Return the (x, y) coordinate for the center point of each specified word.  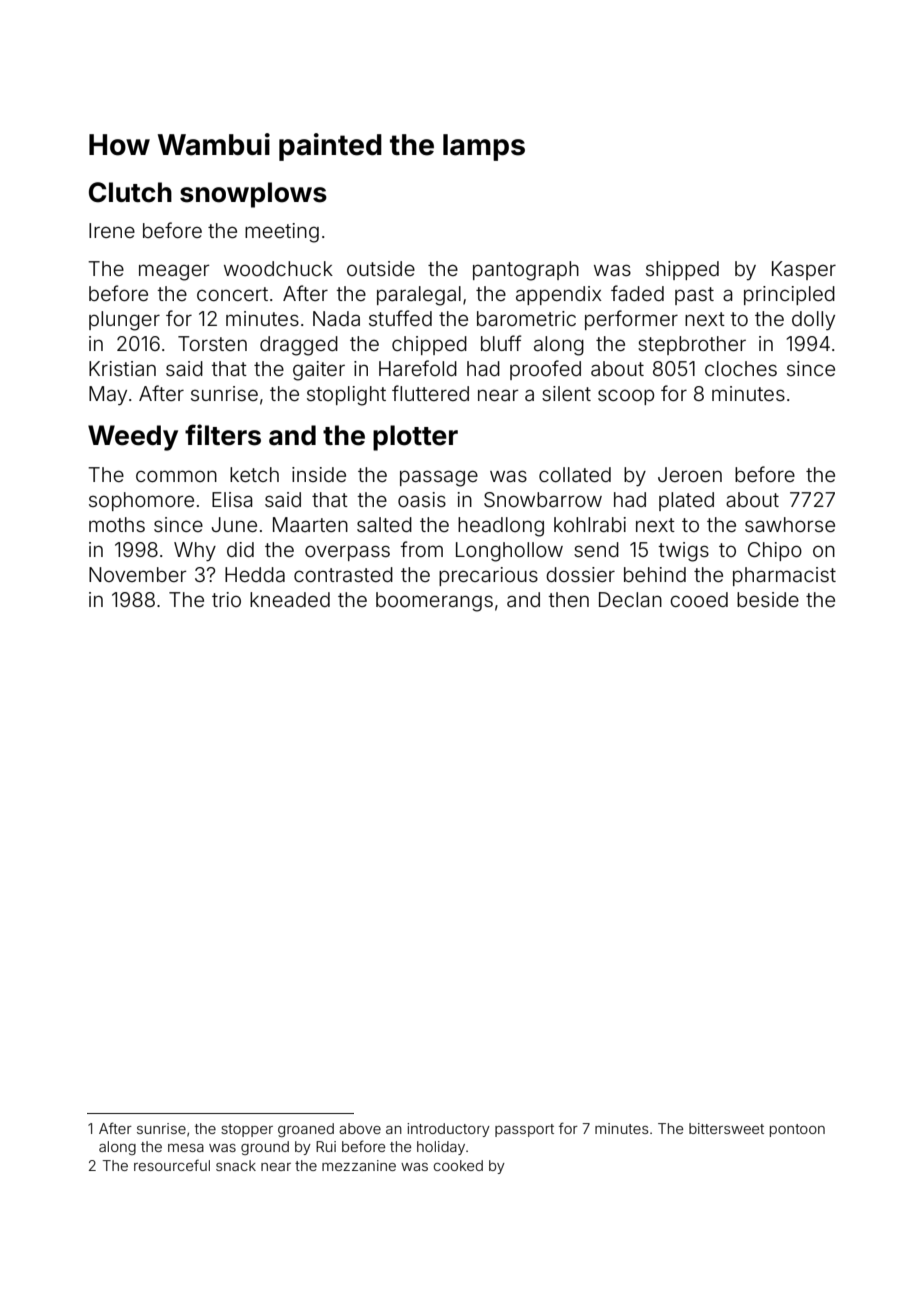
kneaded (290, 599)
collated (575, 474)
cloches (741, 368)
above (360, 1128)
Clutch (130, 192)
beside (768, 599)
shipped (682, 270)
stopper (247, 1130)
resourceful (172, 1165)
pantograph (526, 271)
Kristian (122, 368)
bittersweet (726, 1128)
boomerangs (434, 602)
